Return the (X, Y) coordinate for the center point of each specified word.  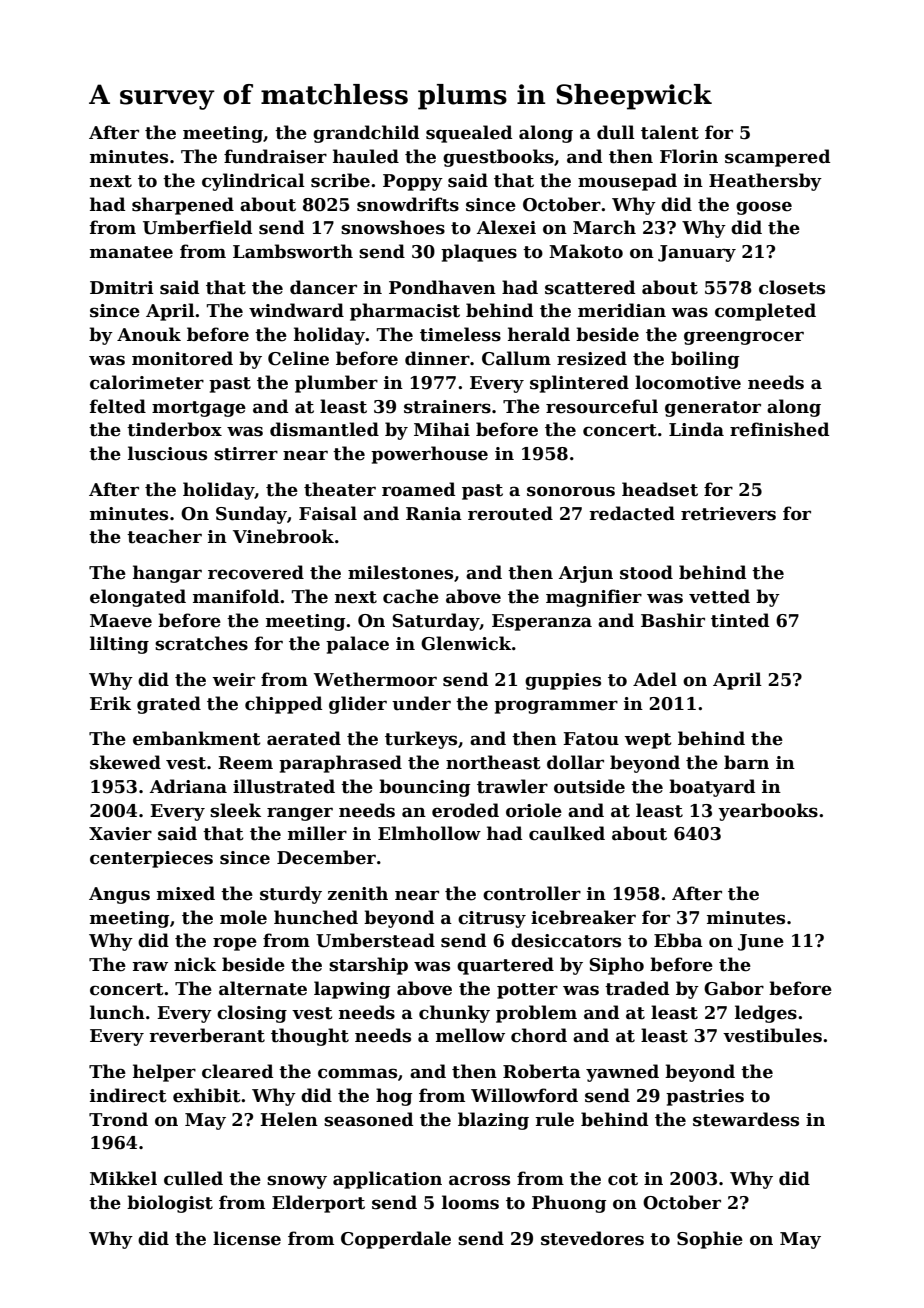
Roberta (542, 1071)
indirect (128, 1095)
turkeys (421, 740)
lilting (119, 645)
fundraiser (275, 156)
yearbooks (768, 812)
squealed (469, 134)
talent (670, 132)
